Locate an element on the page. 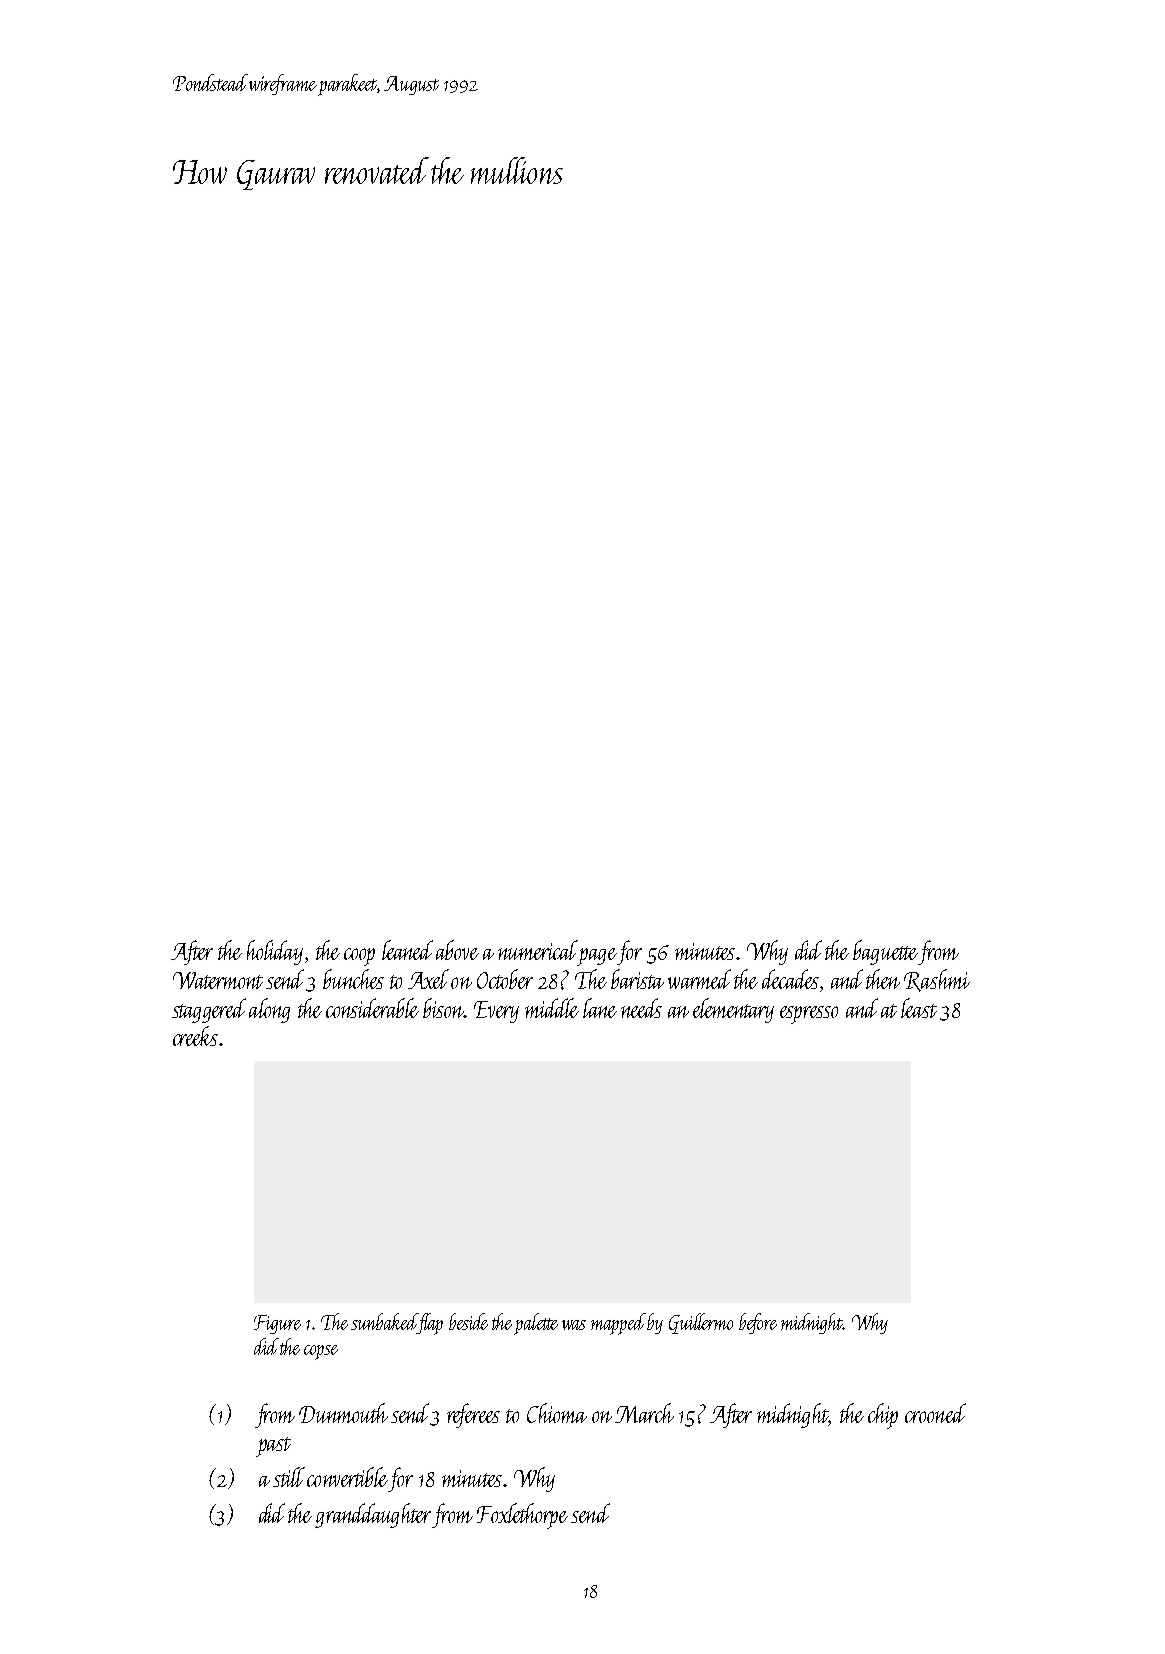 The height and width of the page is (1654, 1165). baguette is located at coordinates (885, 952).
